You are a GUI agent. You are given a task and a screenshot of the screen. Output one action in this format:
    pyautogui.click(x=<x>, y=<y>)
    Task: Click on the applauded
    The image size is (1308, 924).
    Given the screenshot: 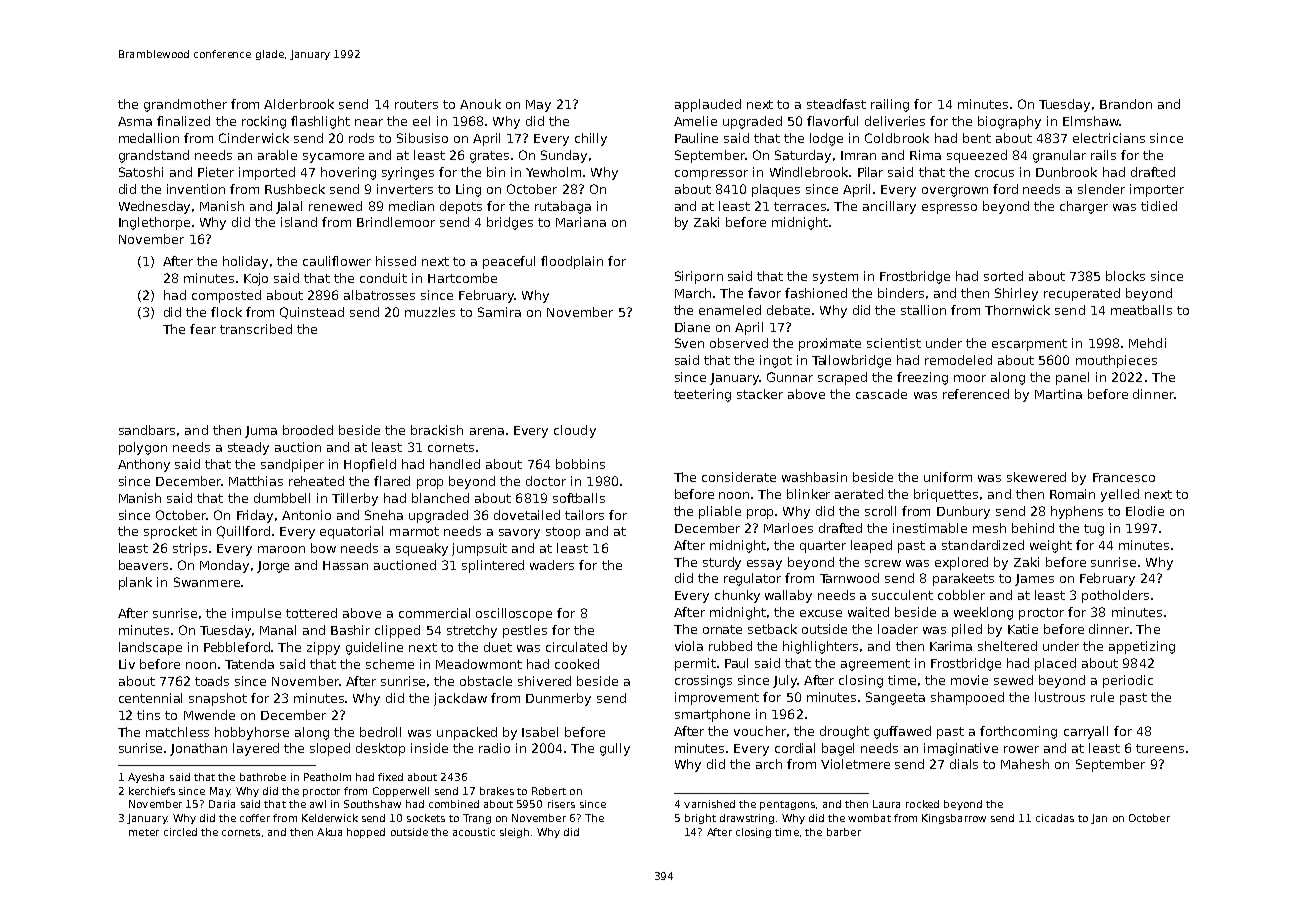 What is the action you would take?
    pyautogui.click(x=708, y=105)
